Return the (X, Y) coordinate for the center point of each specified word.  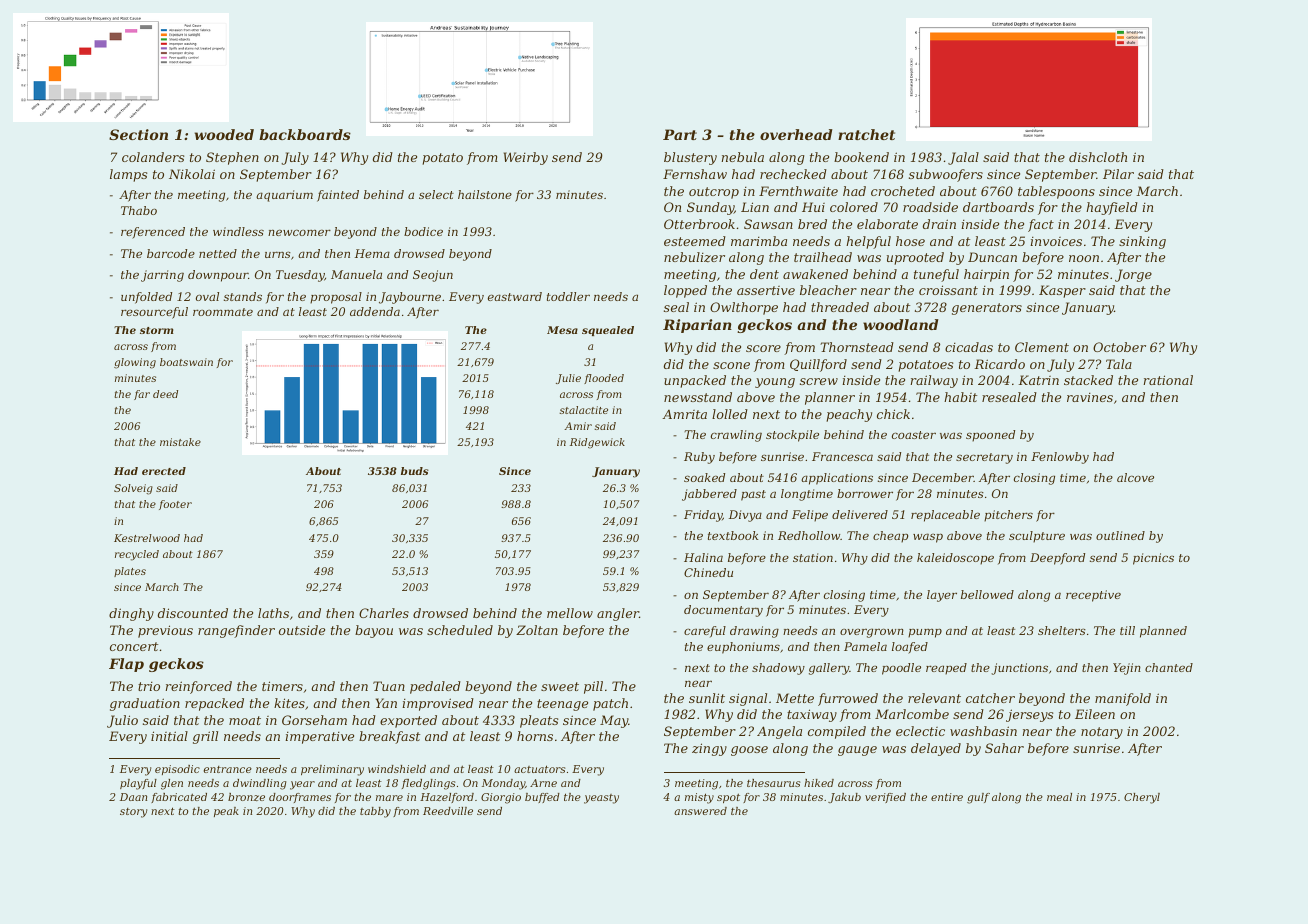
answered (700, 811)
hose (910, 241)
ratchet (866, 134)
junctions (1019, 669)
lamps (128, 175)
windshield (397, 769)
